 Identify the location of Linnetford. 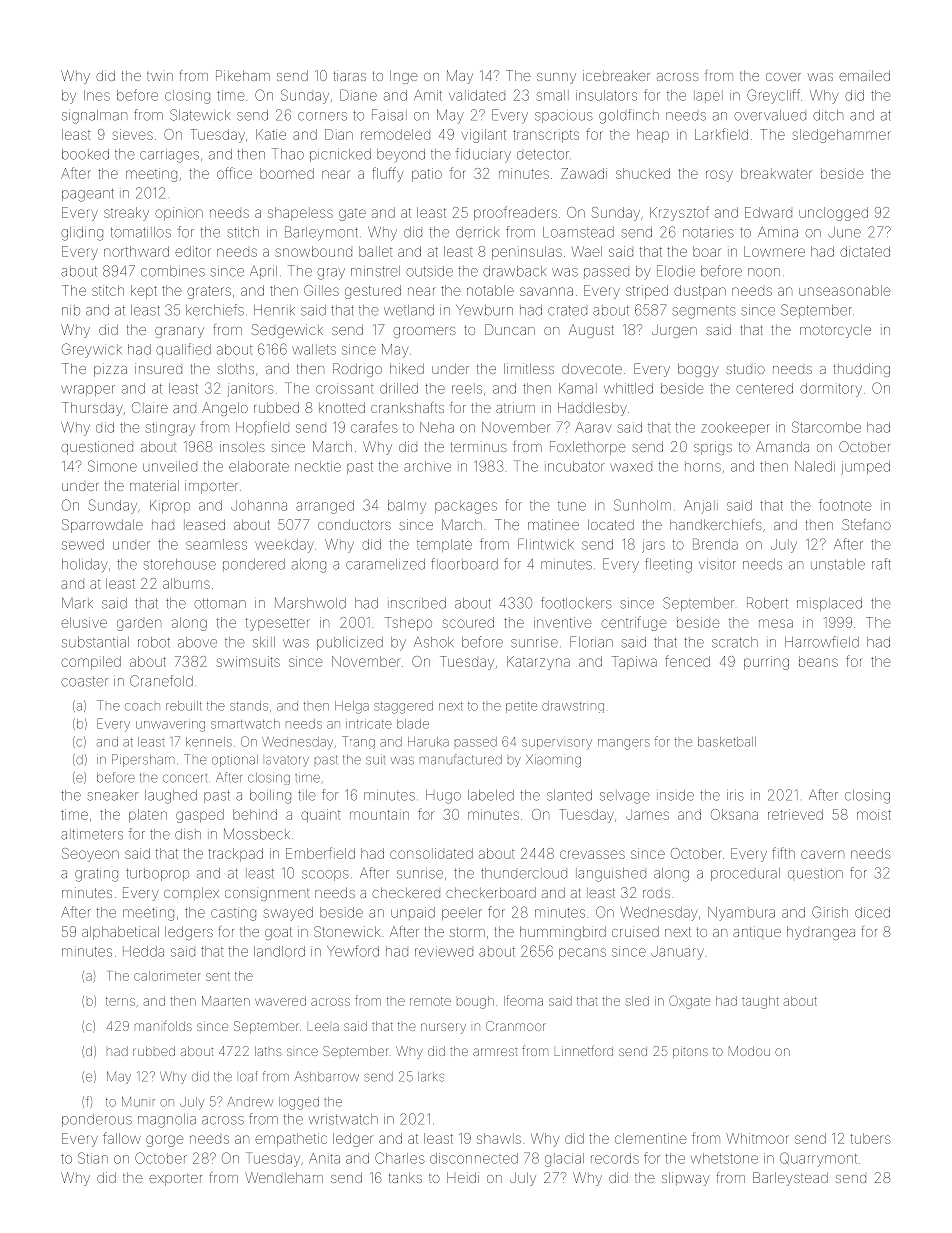
(584, 1050).
